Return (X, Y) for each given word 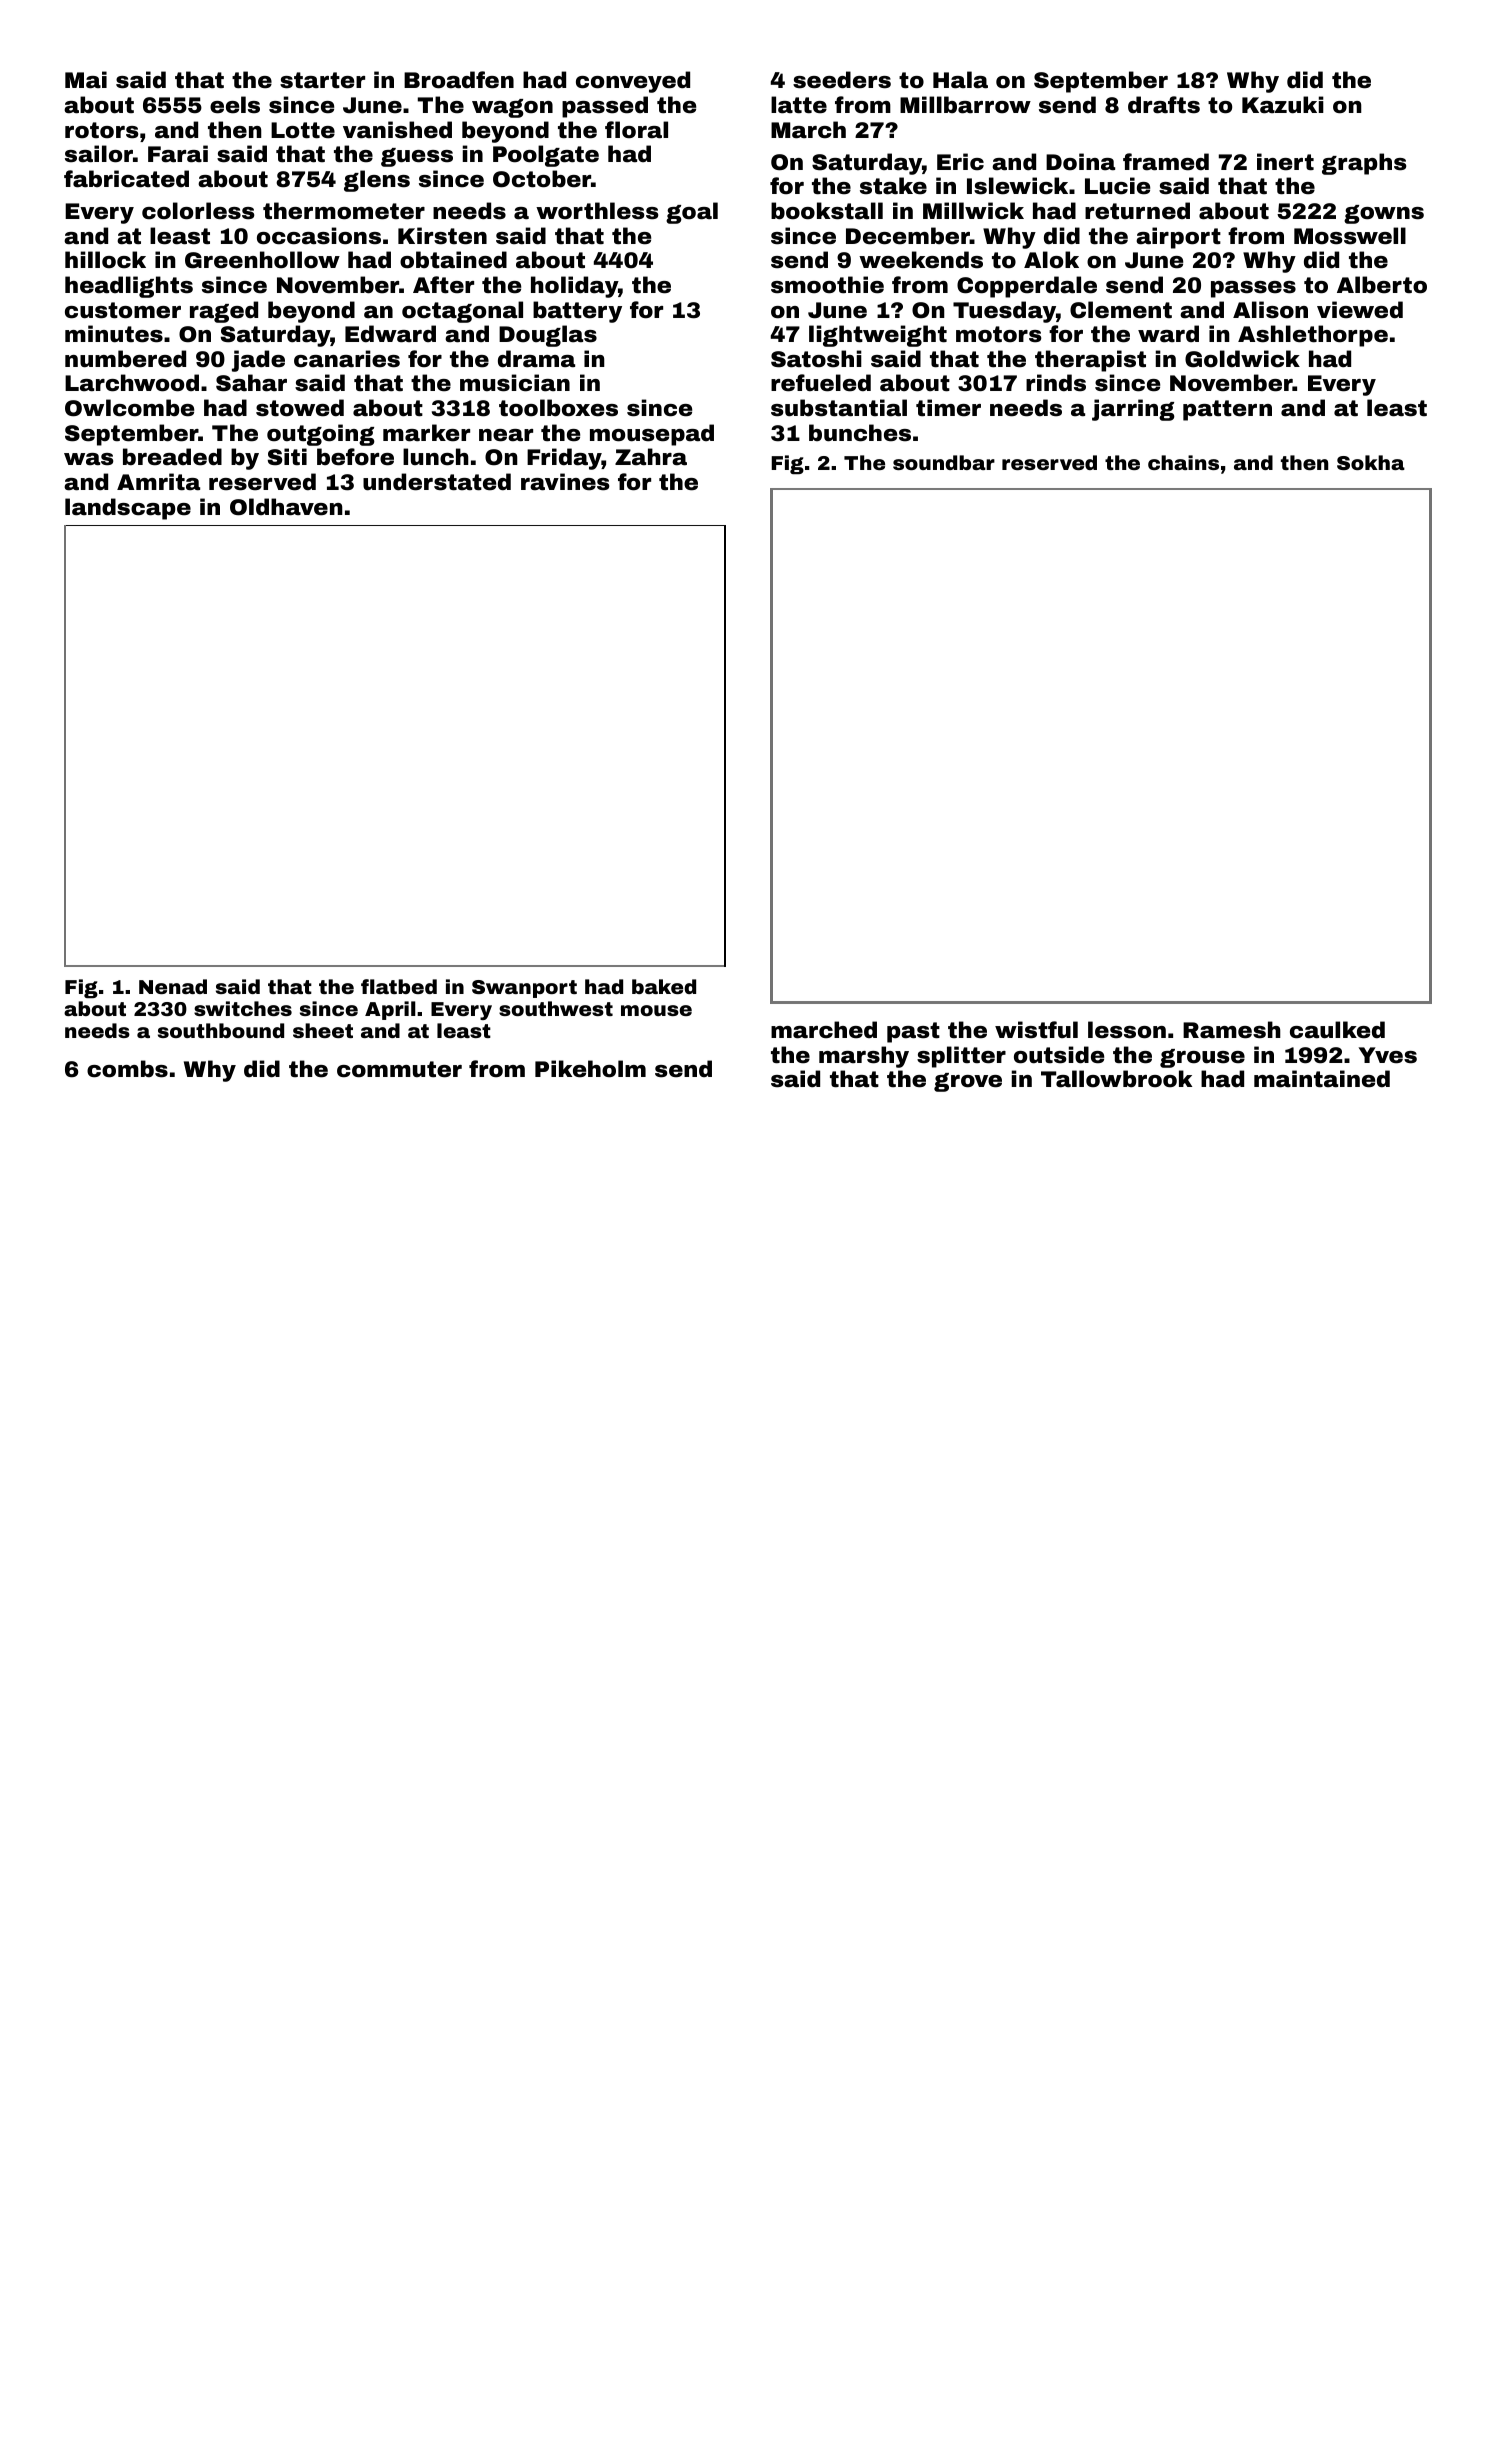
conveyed (633, 82)
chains (1183, 462)
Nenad (173, 986)
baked (664, 986)
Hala (960, 80)
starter (322, 80)
